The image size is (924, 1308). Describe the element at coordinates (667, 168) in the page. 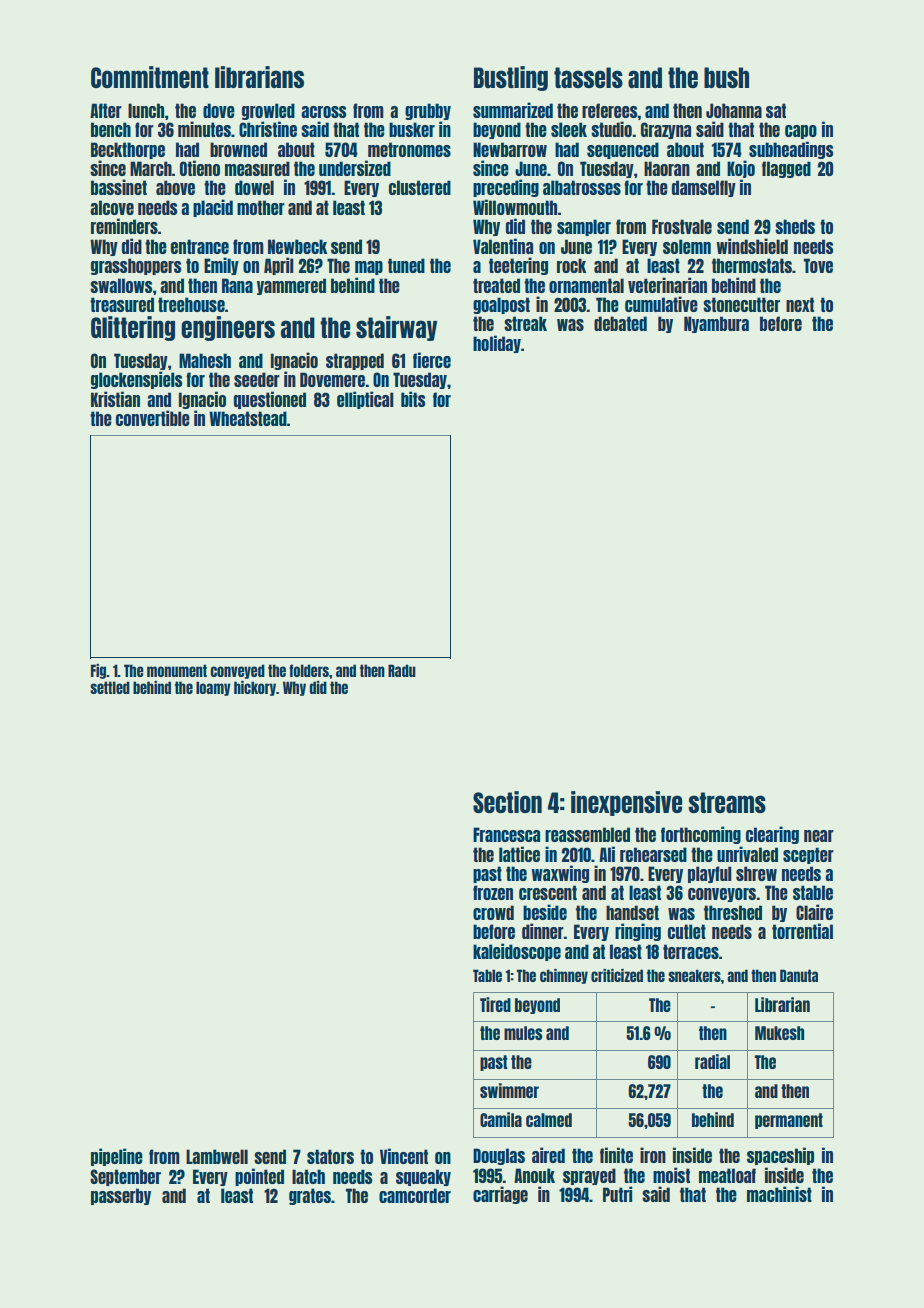

I see `Haoran` at that location.
